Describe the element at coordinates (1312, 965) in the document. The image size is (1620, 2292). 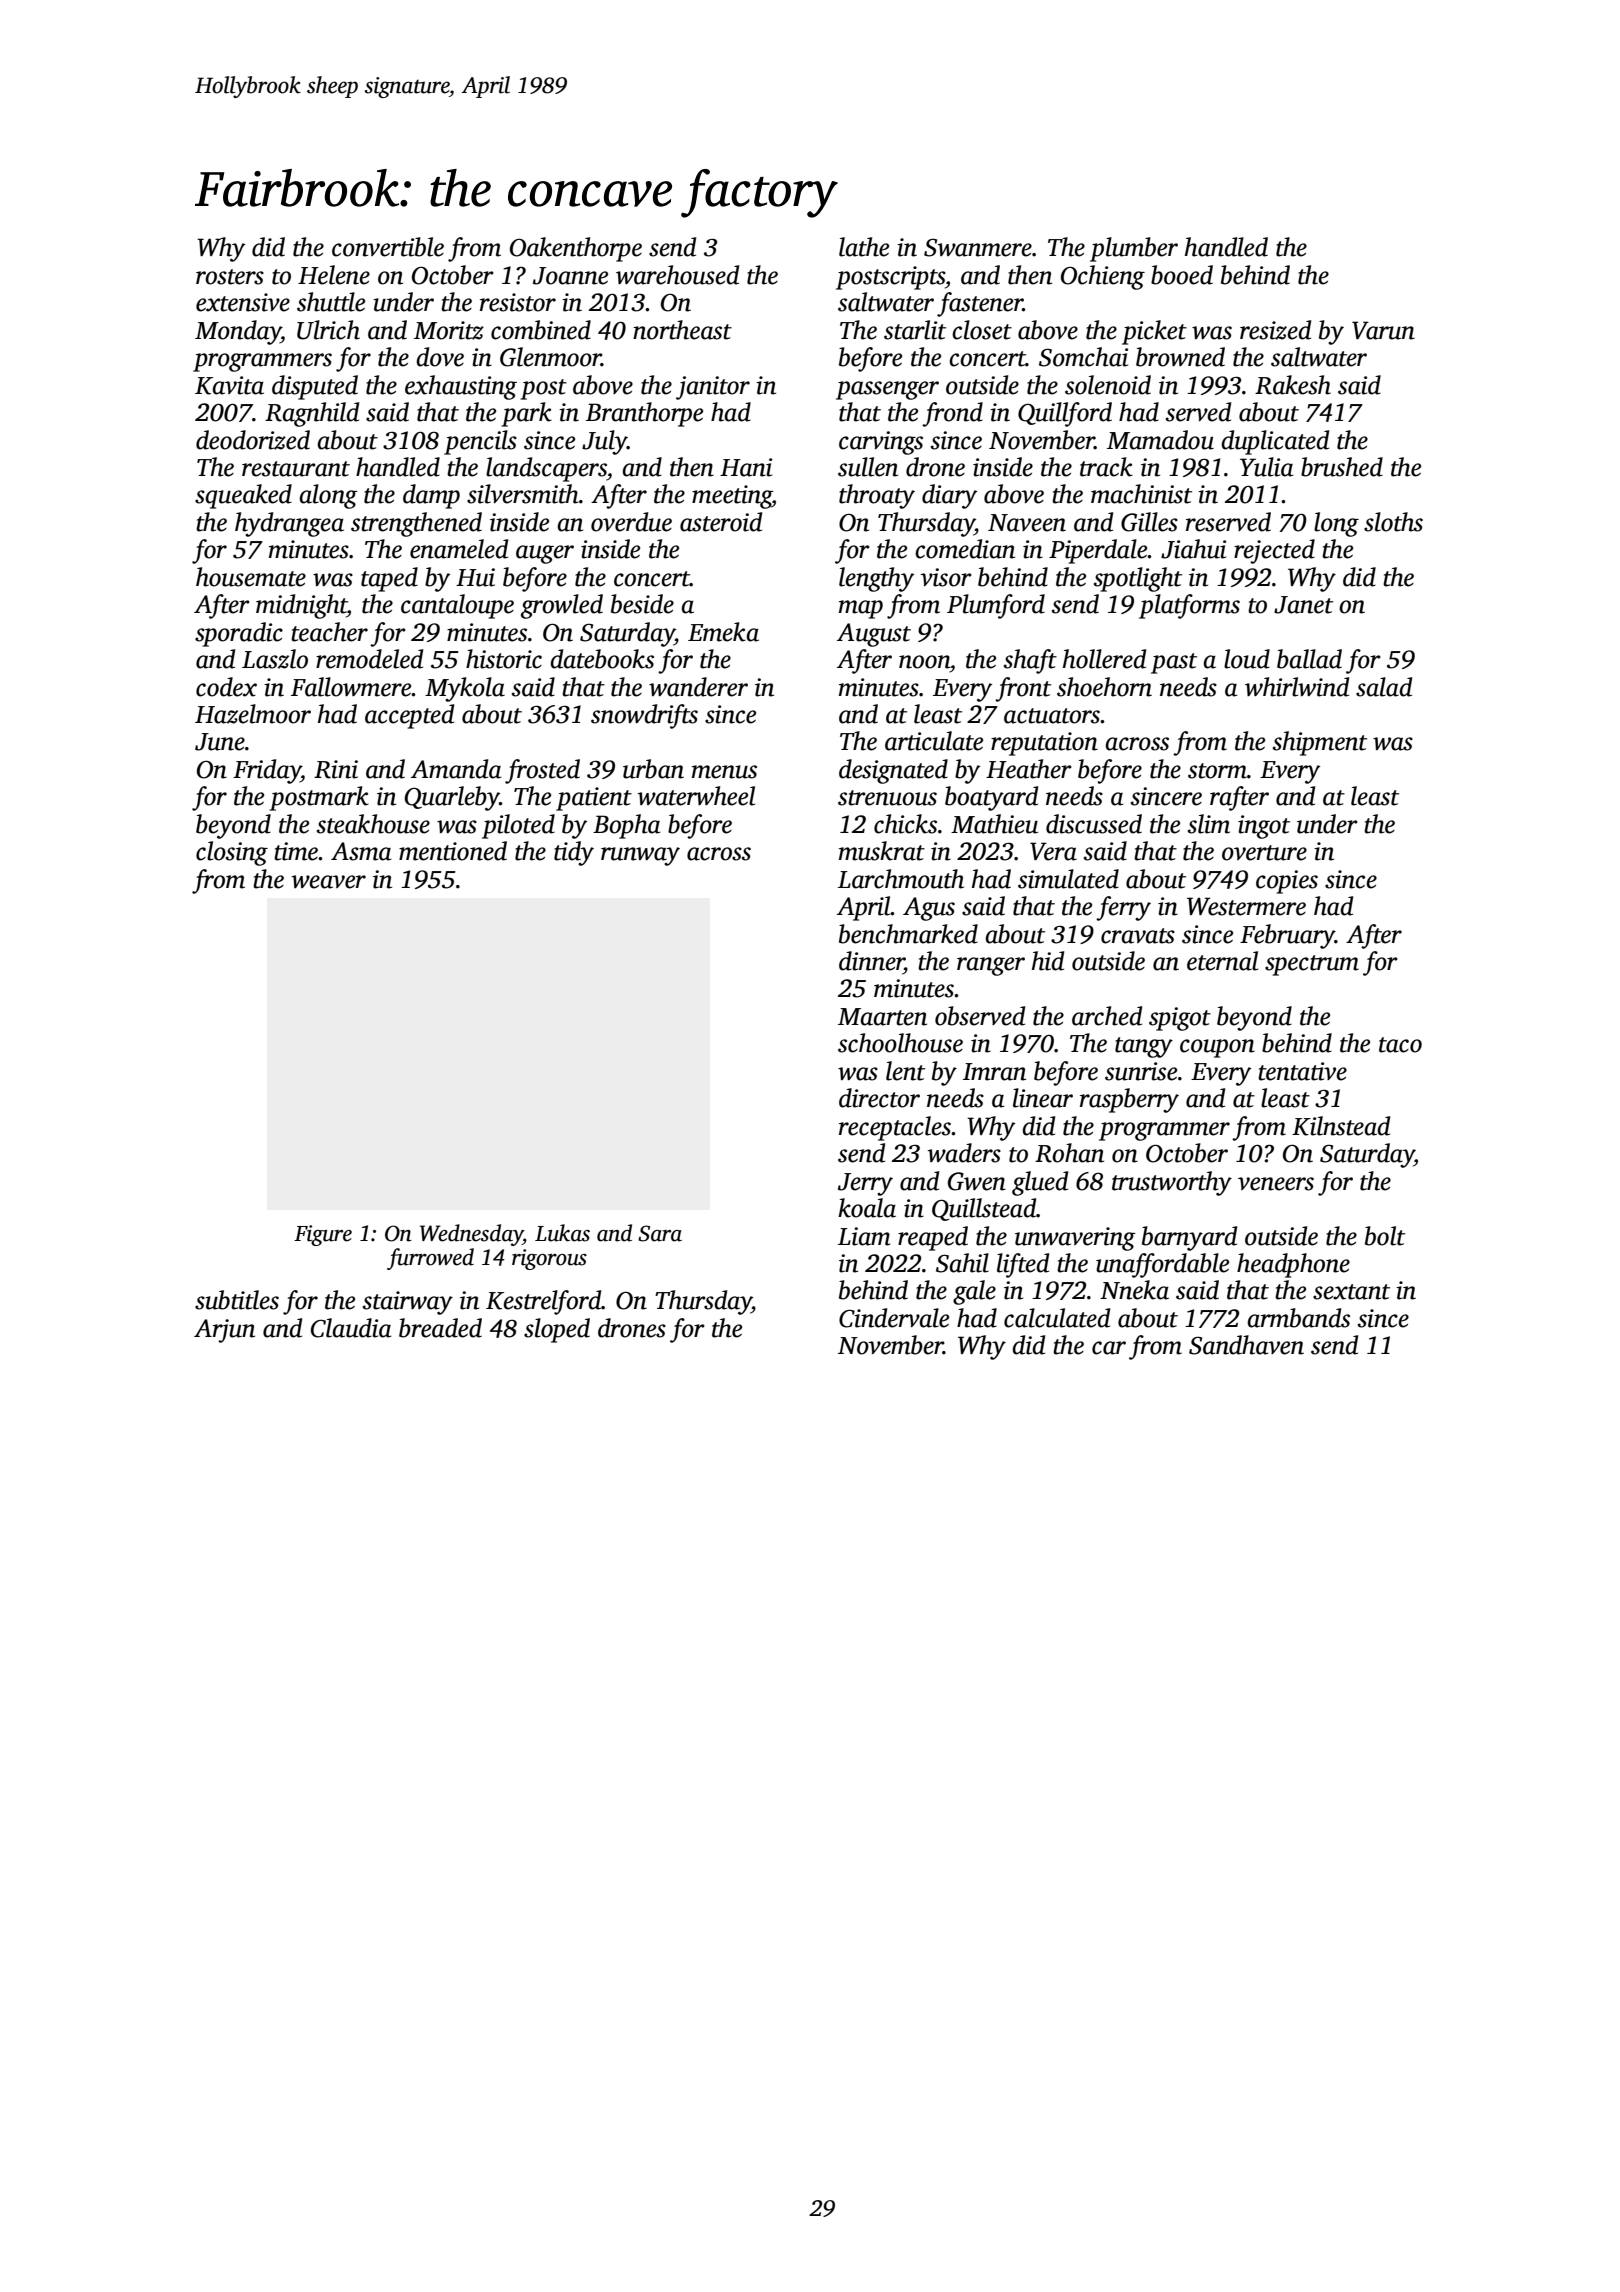
I see `spectrum` at that location.
